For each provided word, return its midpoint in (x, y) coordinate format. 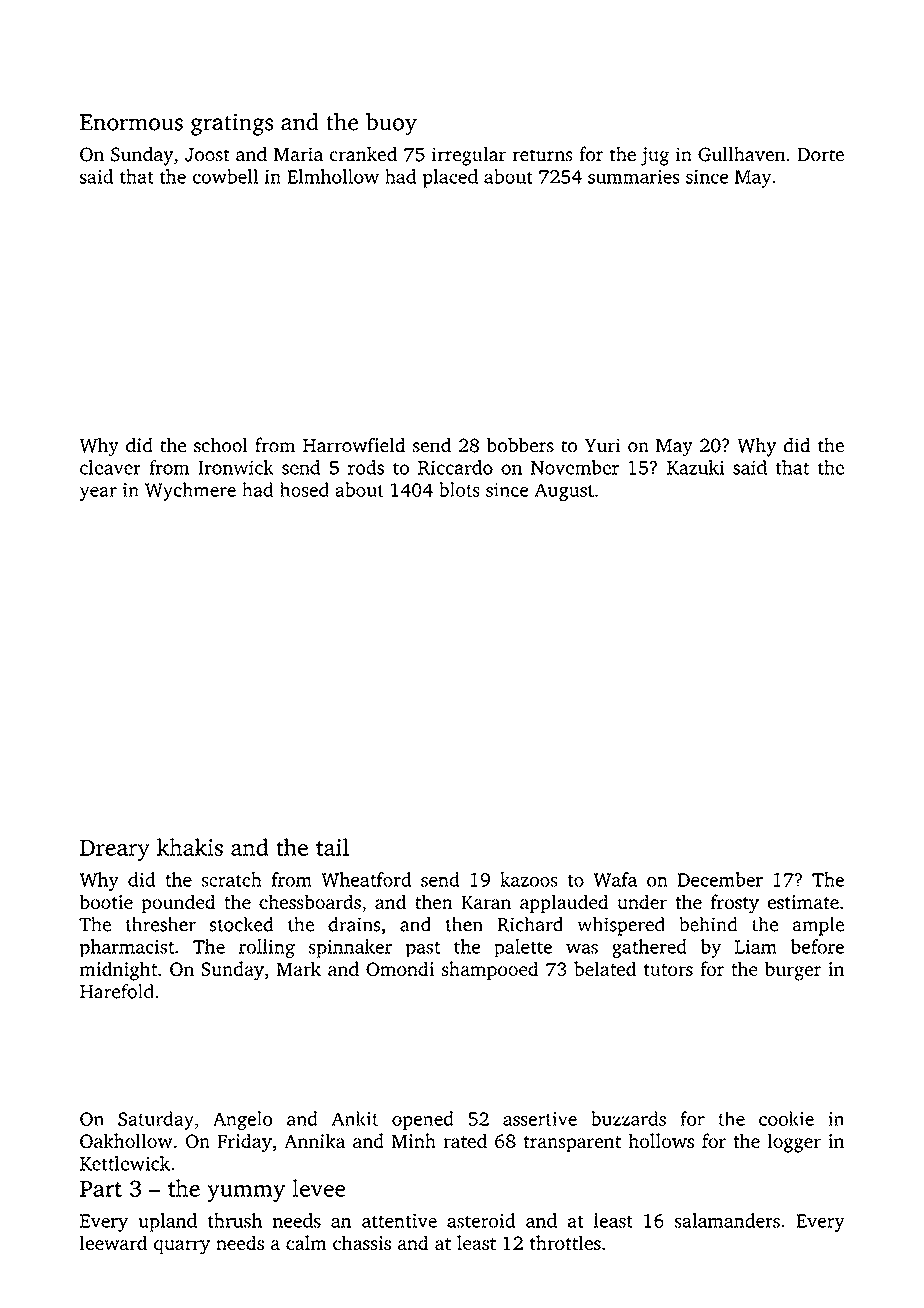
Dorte (820, 154)
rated (465, 1140)
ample (818, 926)
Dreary (115, 850)
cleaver (110, 467)
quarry (182, 1247)
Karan (486, 902)
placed (450, 178)
